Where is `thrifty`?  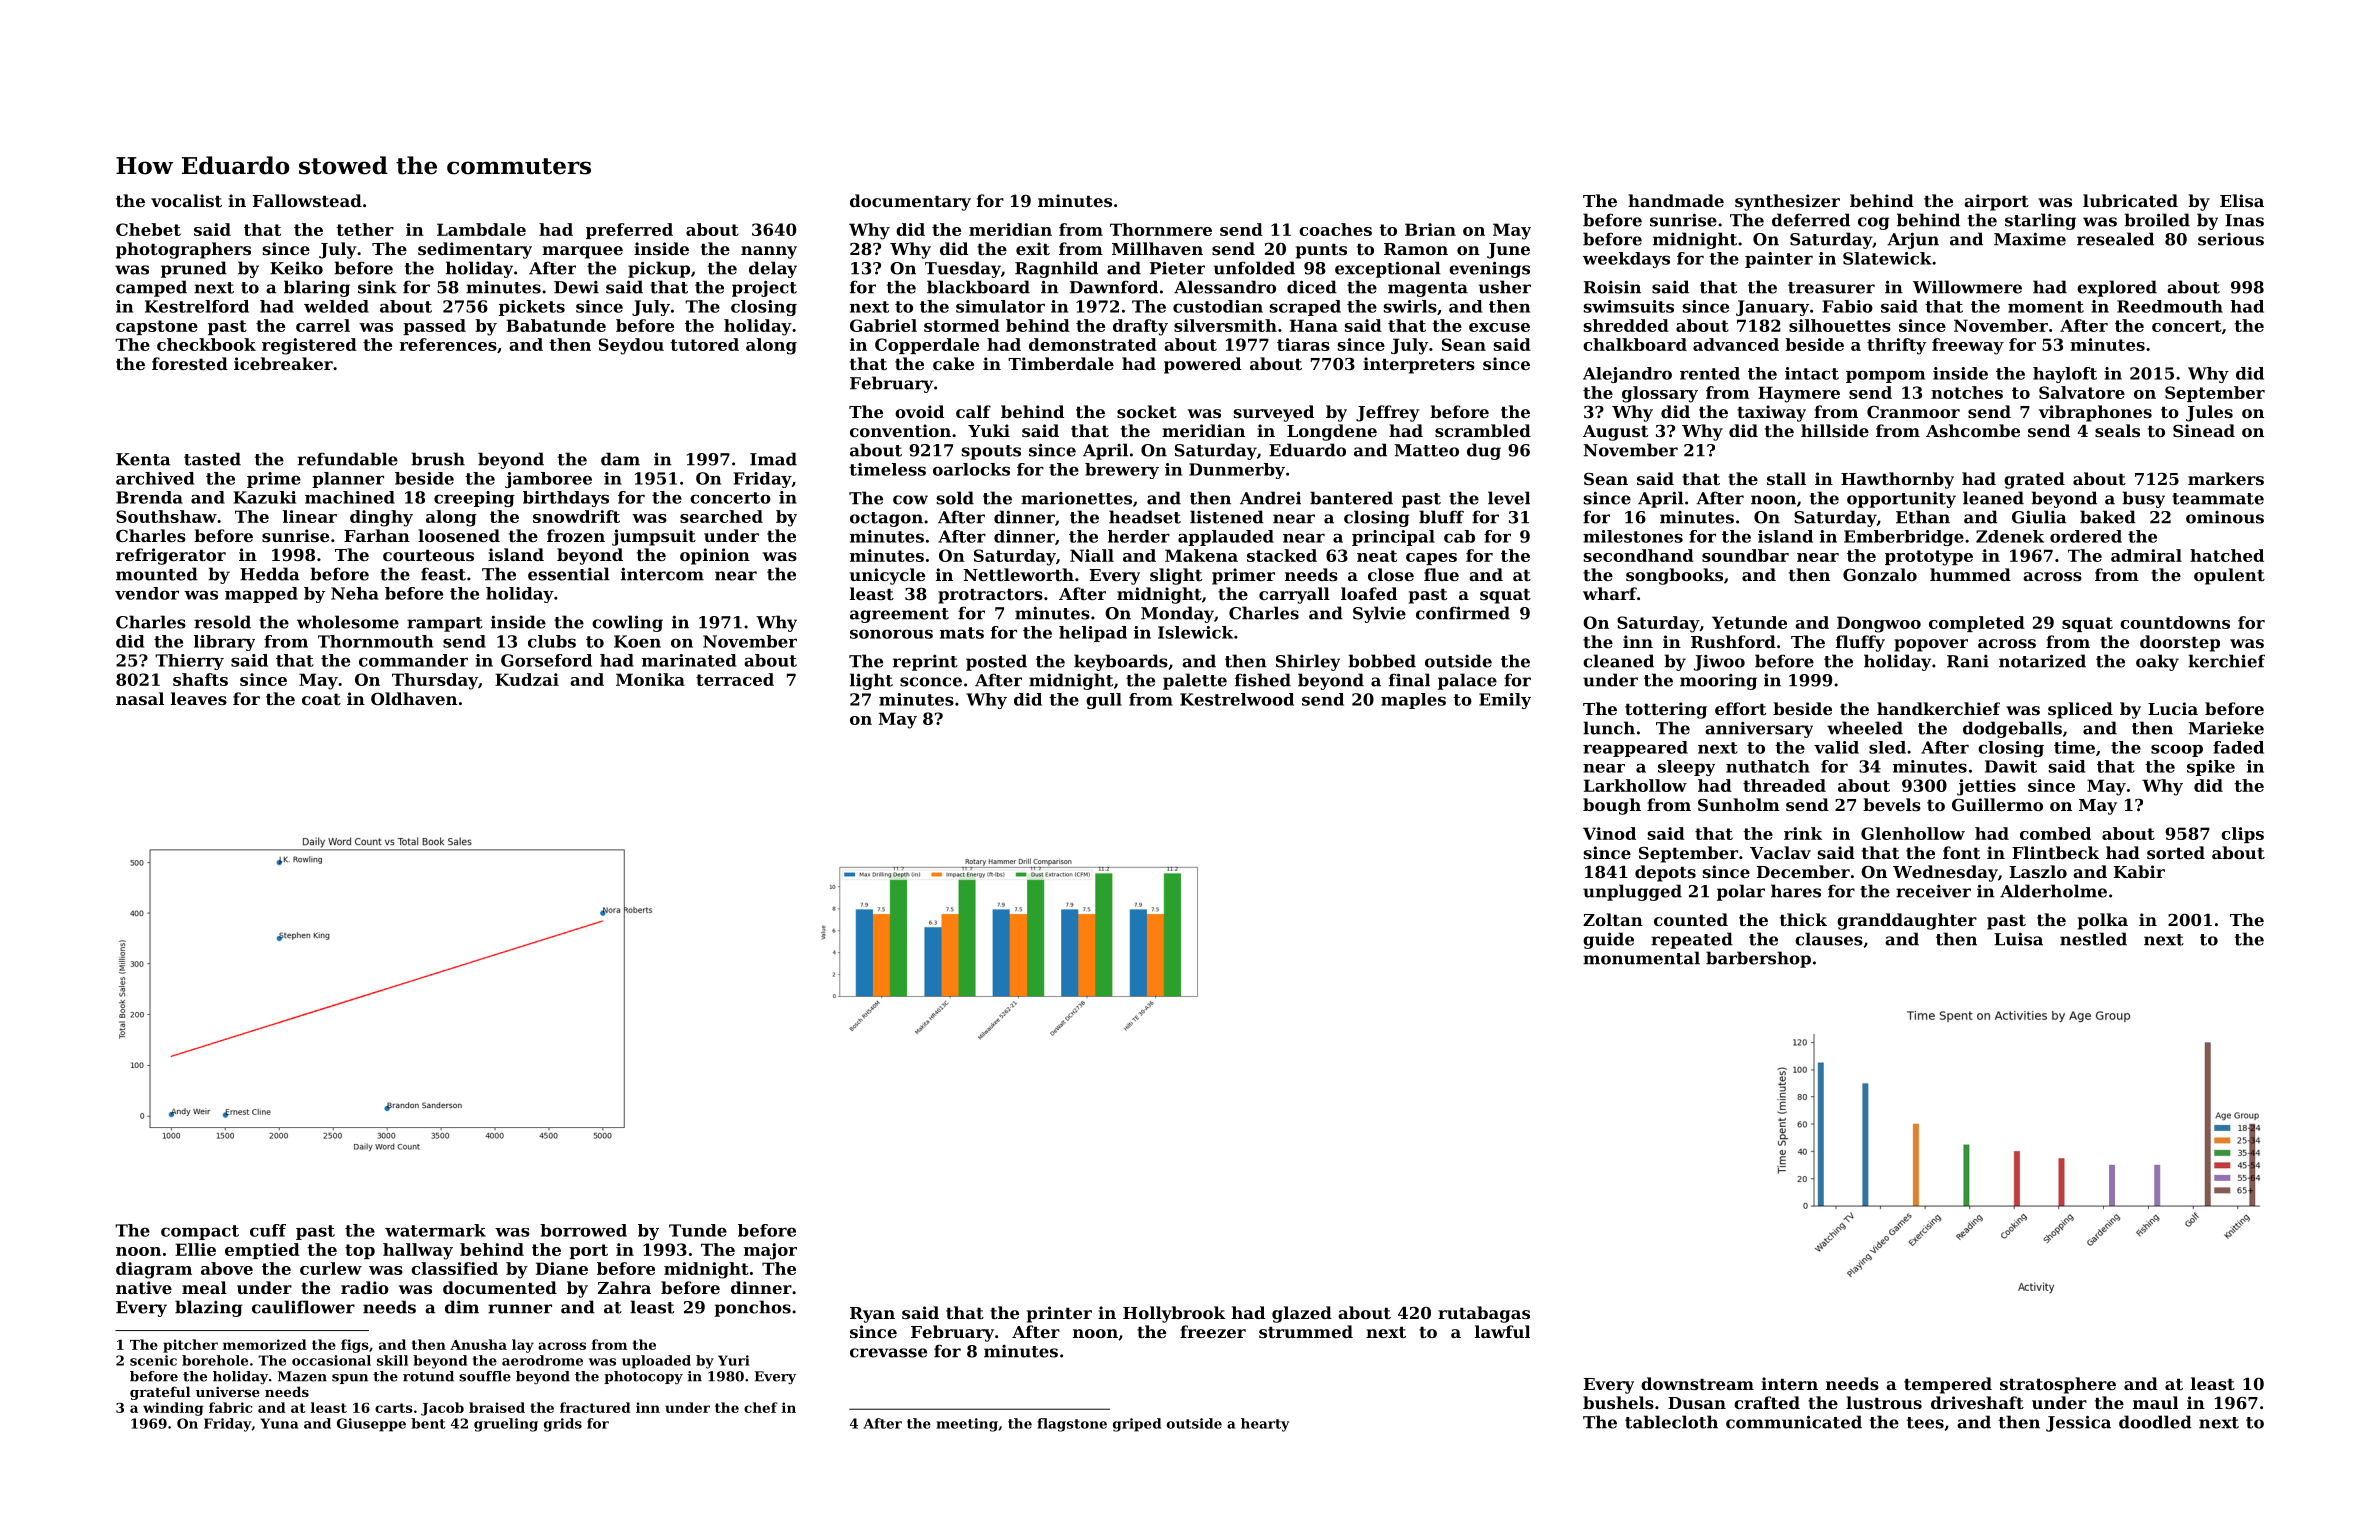 thrifty is located at coordinates (1896, 346).
